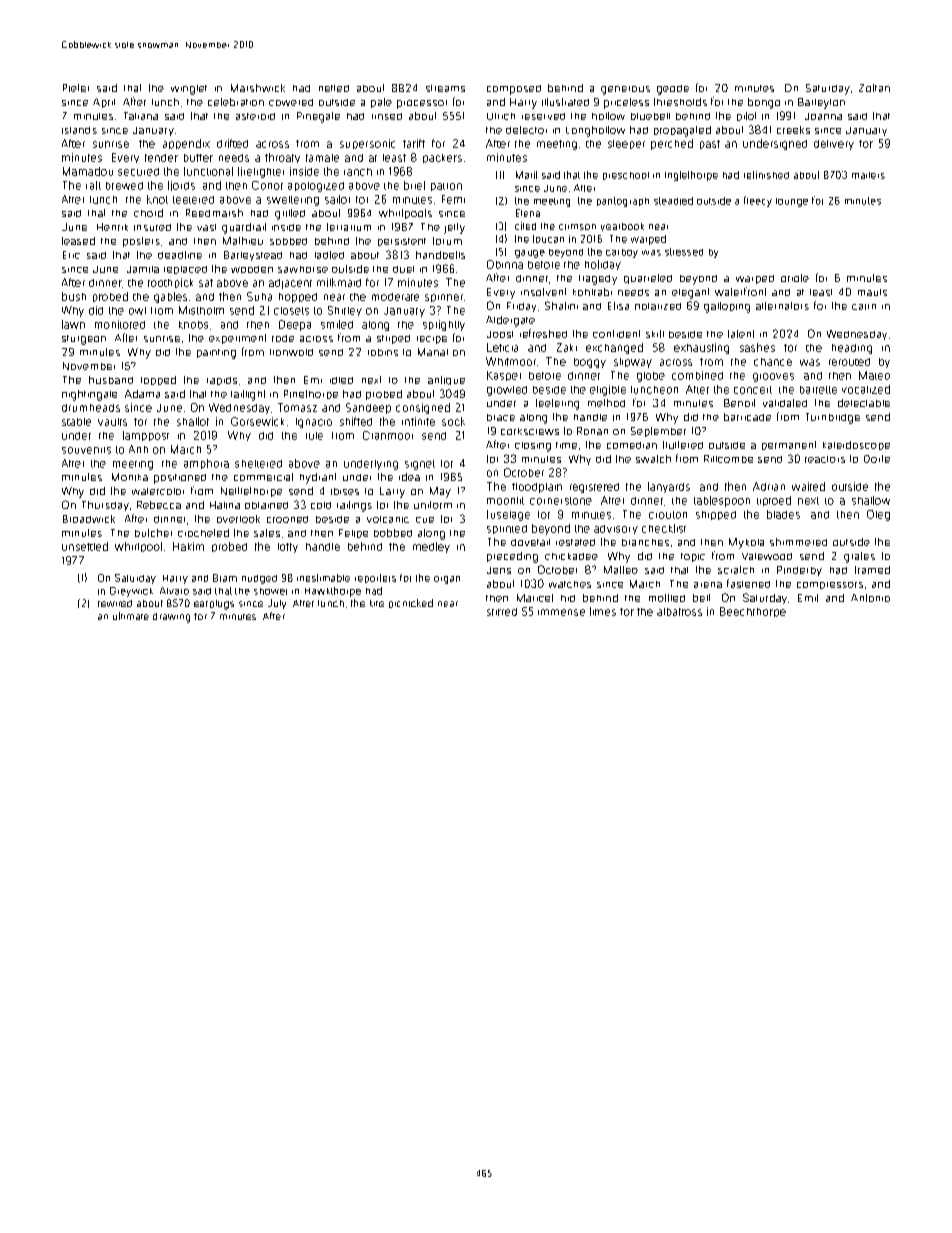  Describe the element at coordinates (88, 171) in the page. I see `Mamadou` at that location.
